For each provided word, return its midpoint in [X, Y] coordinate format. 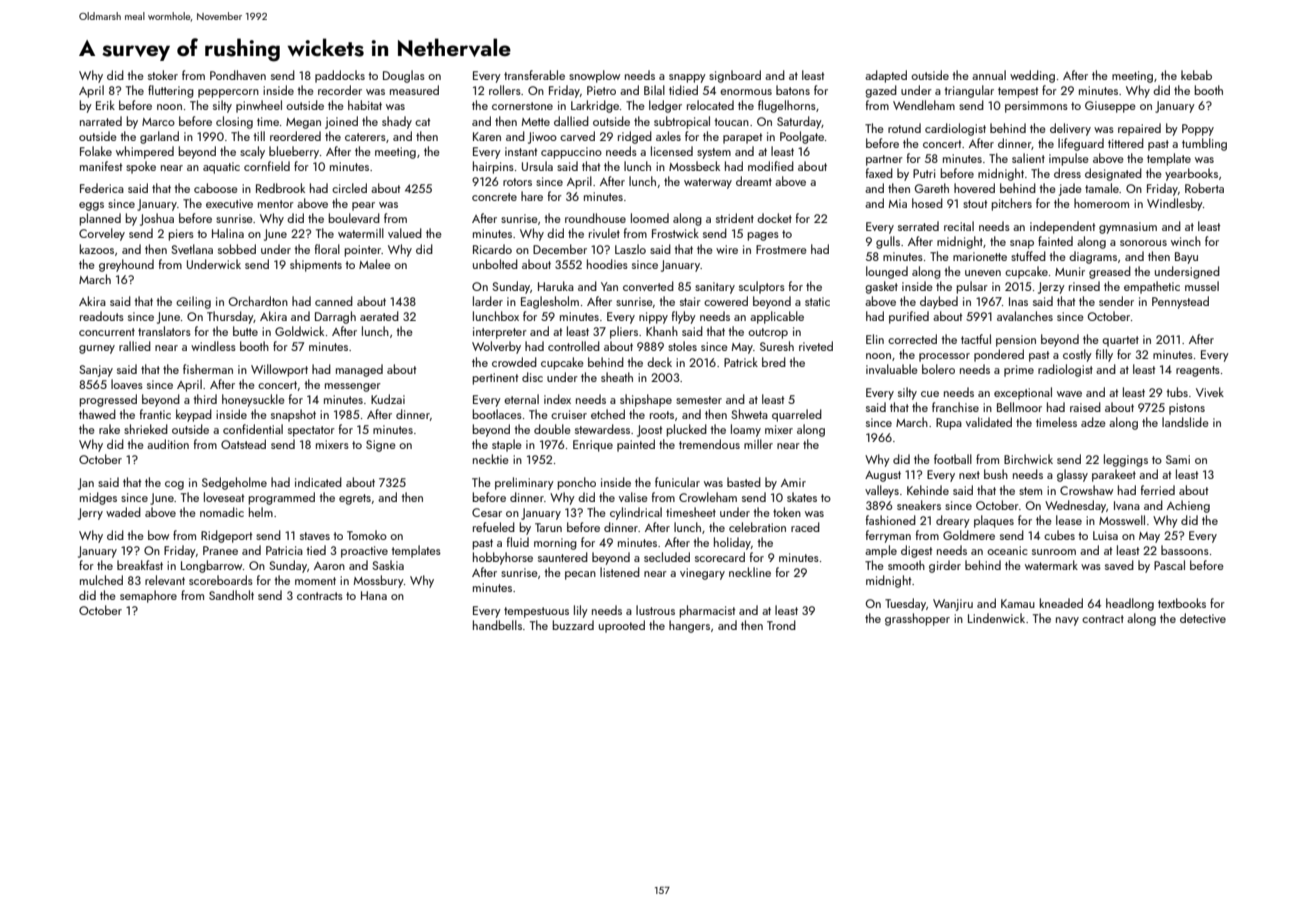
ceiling [193, 302]
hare [532, 196]
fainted [1055, 241]
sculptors [762, 287]
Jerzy [1051, 288]
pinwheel [259, 106]
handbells [497, 625]
